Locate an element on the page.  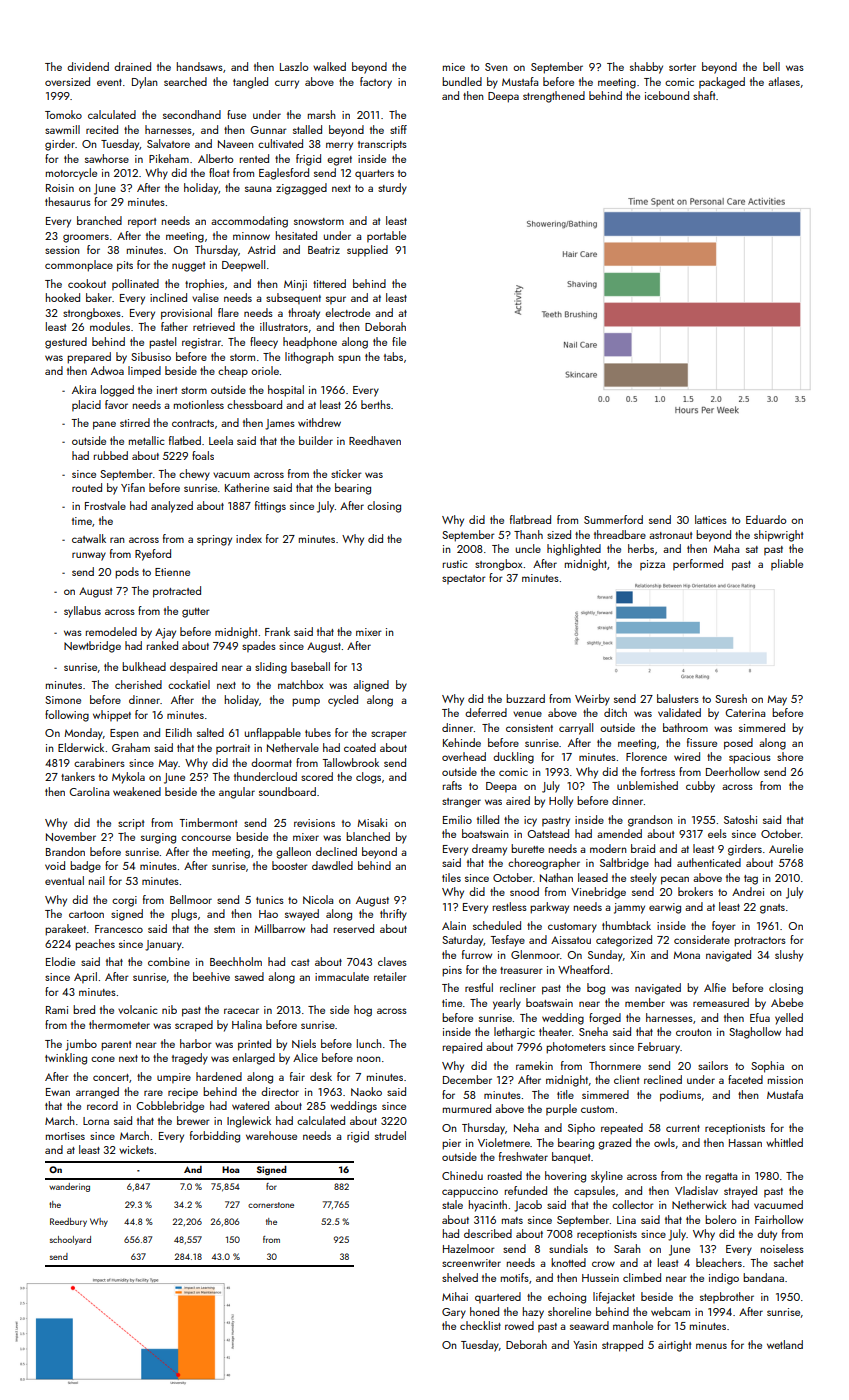
spectator is located at coordinates (464, 579).
